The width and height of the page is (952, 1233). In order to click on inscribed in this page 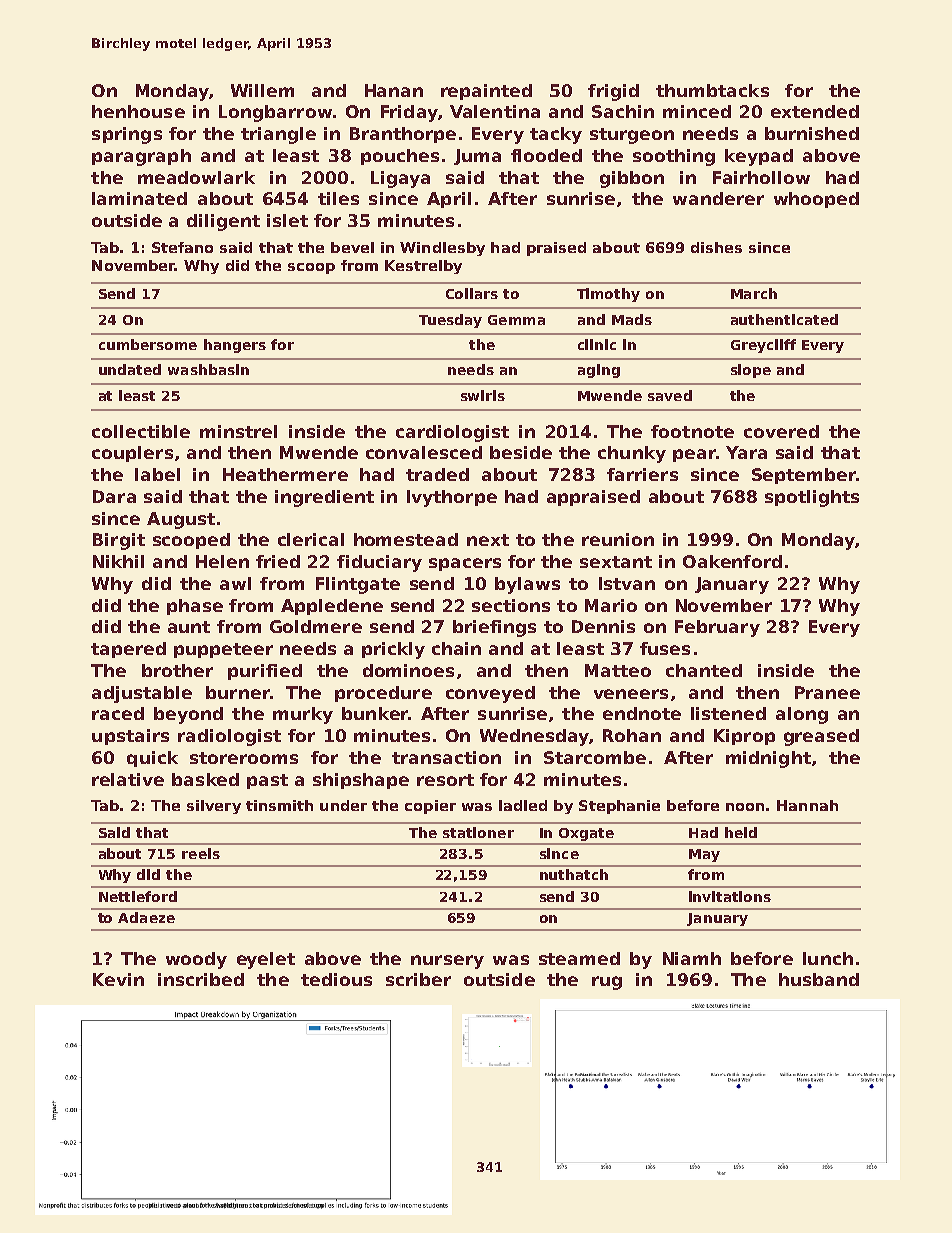, I will do `click(201, 979)`.
